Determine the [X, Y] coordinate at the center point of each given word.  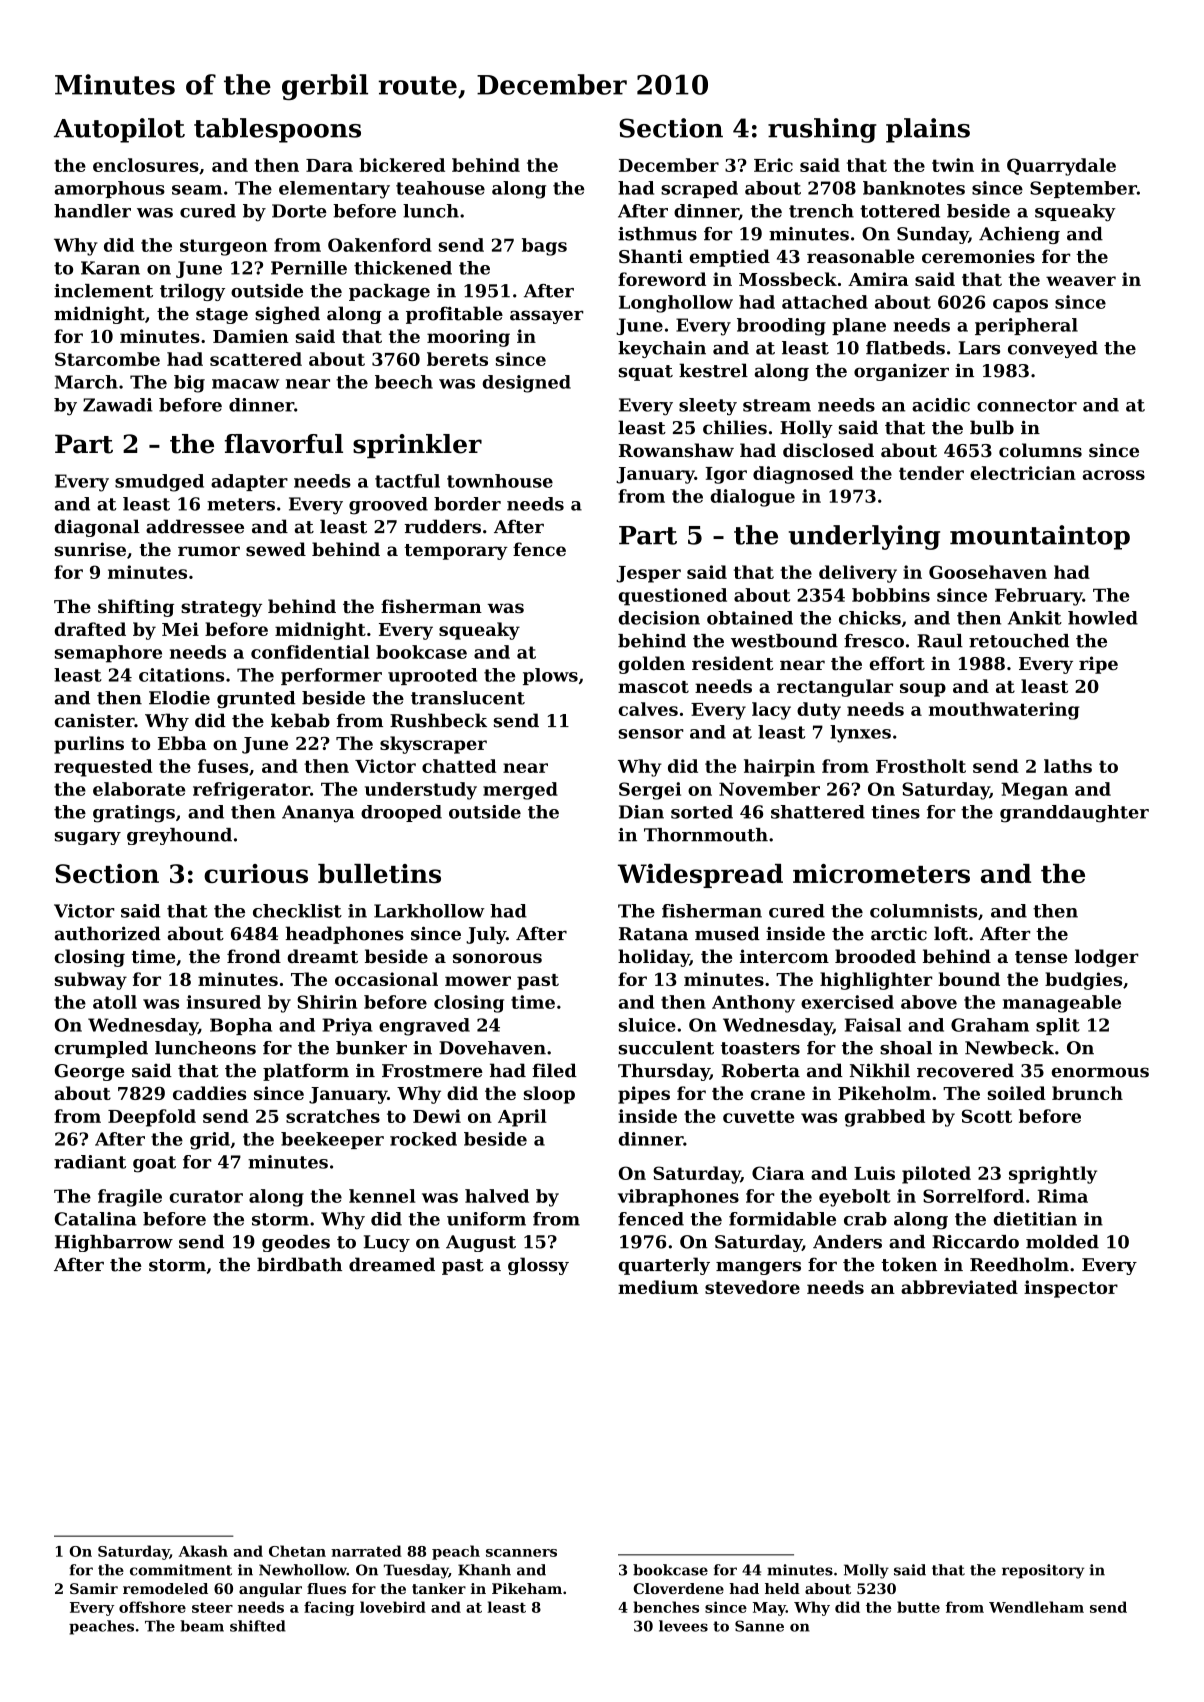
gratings [134, 814]
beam [202, 1626]
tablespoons [277, 130]
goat [154, 1164]
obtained [750, 618]
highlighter [876, 981]
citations [181, 675]
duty [819, 711]
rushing [822, 130]
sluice [647, 1025]
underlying [864, 537]
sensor [651, 734]
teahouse [440, 188]
